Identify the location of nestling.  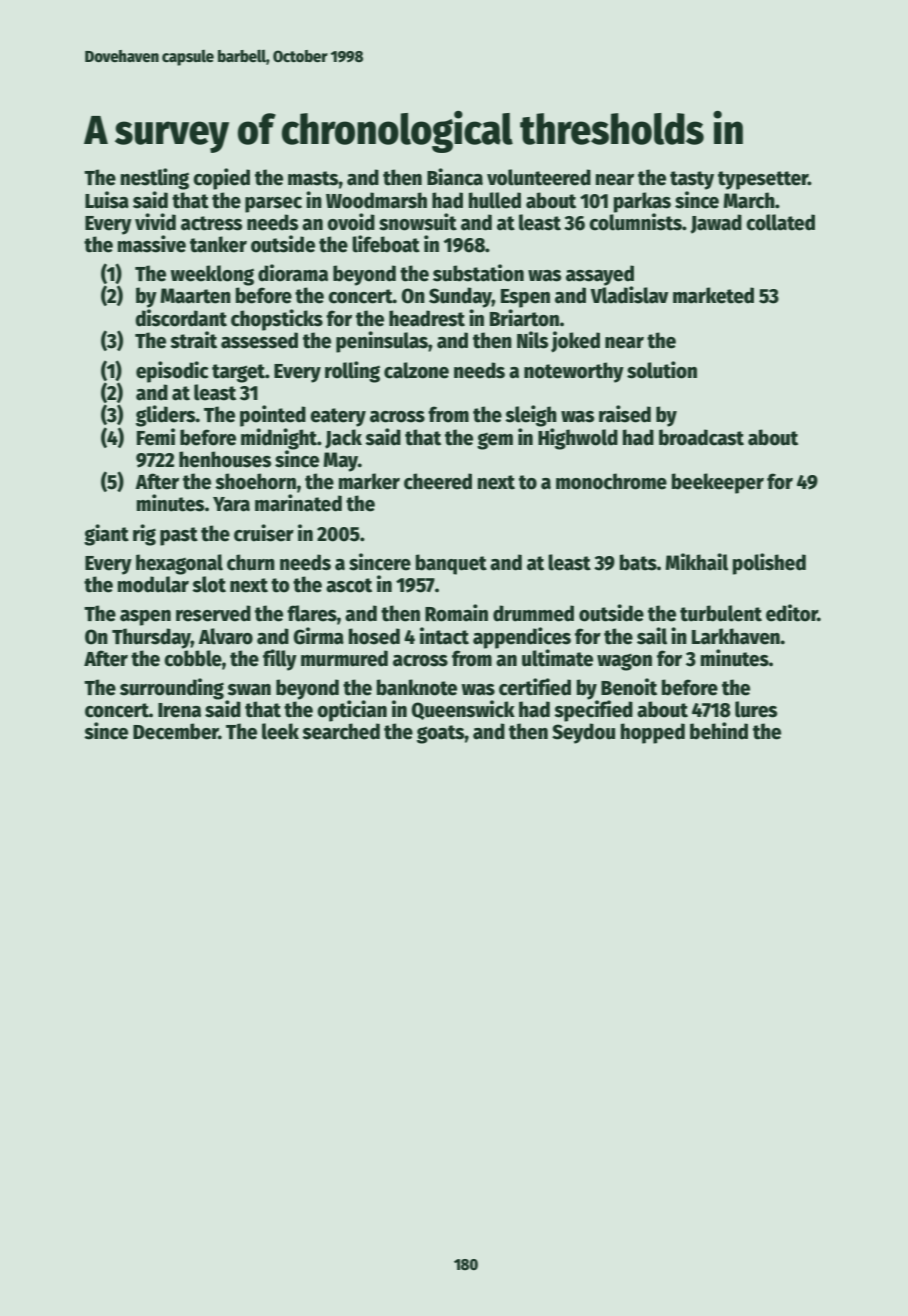
(155, 179).
